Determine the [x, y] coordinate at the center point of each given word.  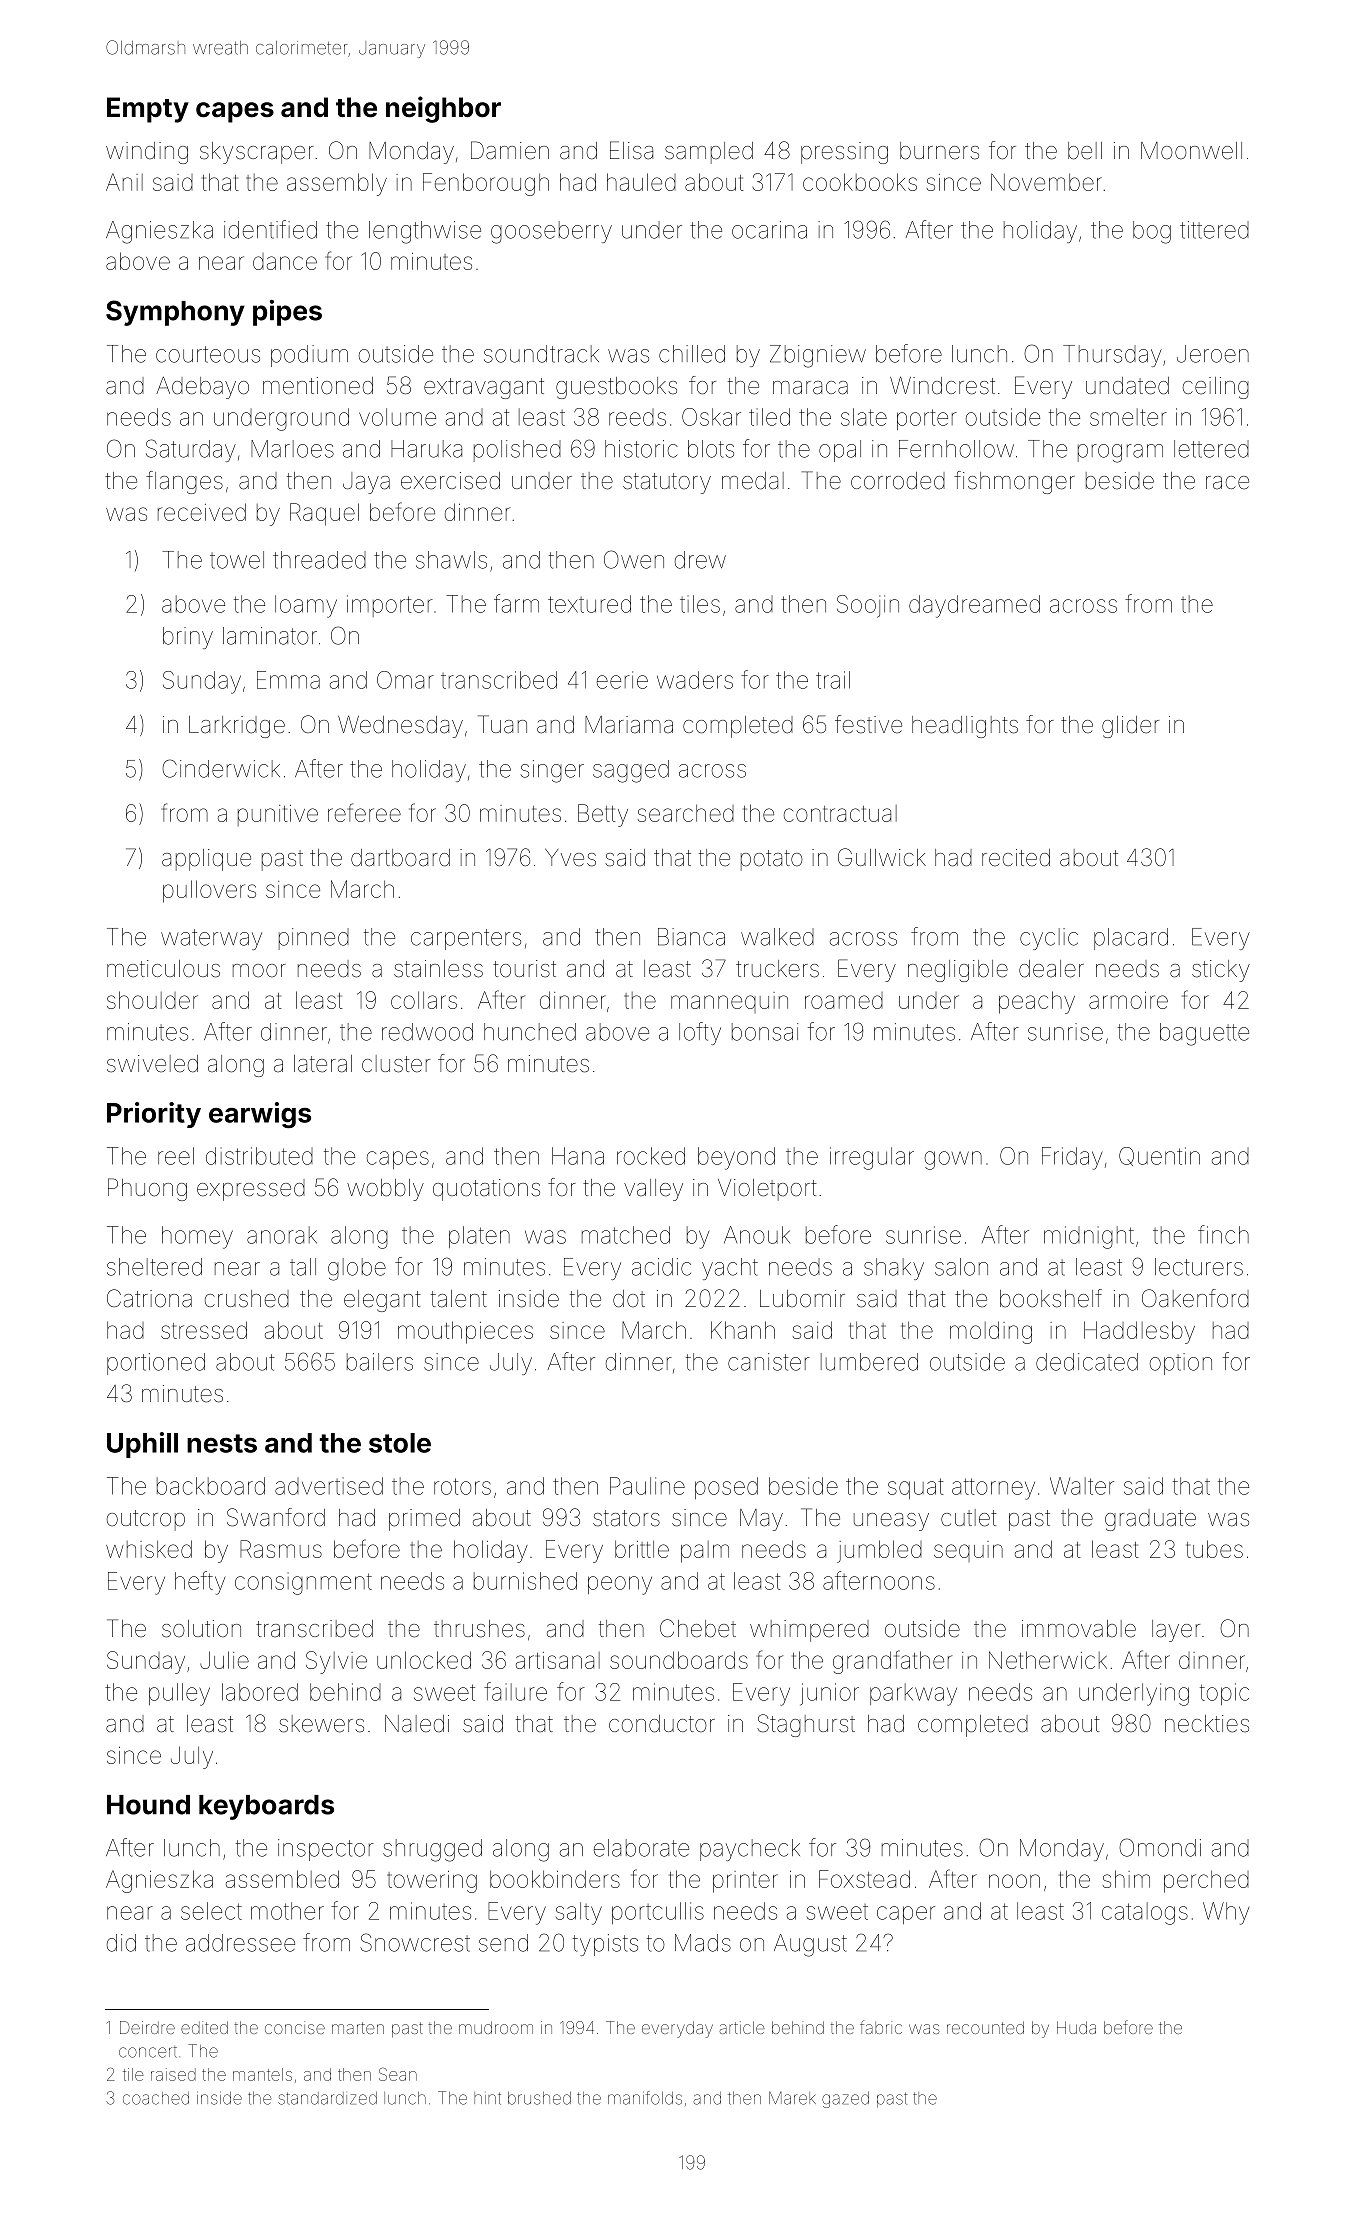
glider [1130, 727]
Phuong [147, 1189]
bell [1085, 151]
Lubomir [802, 1299]
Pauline [647, 1486]
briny [188, 638]
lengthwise [425, 232]
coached [156, 2098]
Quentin [1159, 1156]
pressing [844, 153]
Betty [603, 815]
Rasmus [281, 1549]
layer [1176, 1631]
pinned [314, 939]
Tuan [502, 724]
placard [1131, 939]
